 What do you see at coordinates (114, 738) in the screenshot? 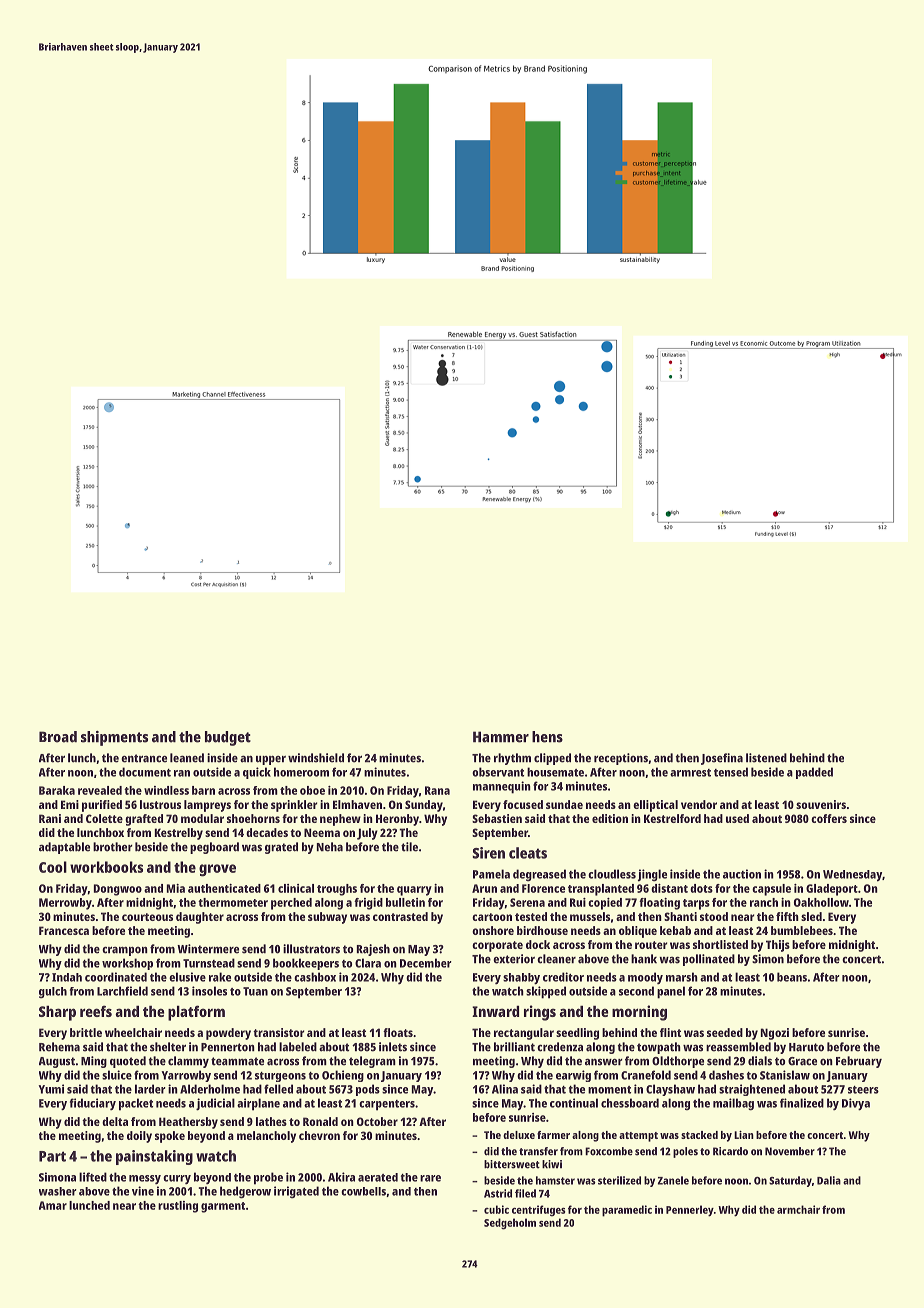
I see `shipments` at bounding box center [114, 738].
